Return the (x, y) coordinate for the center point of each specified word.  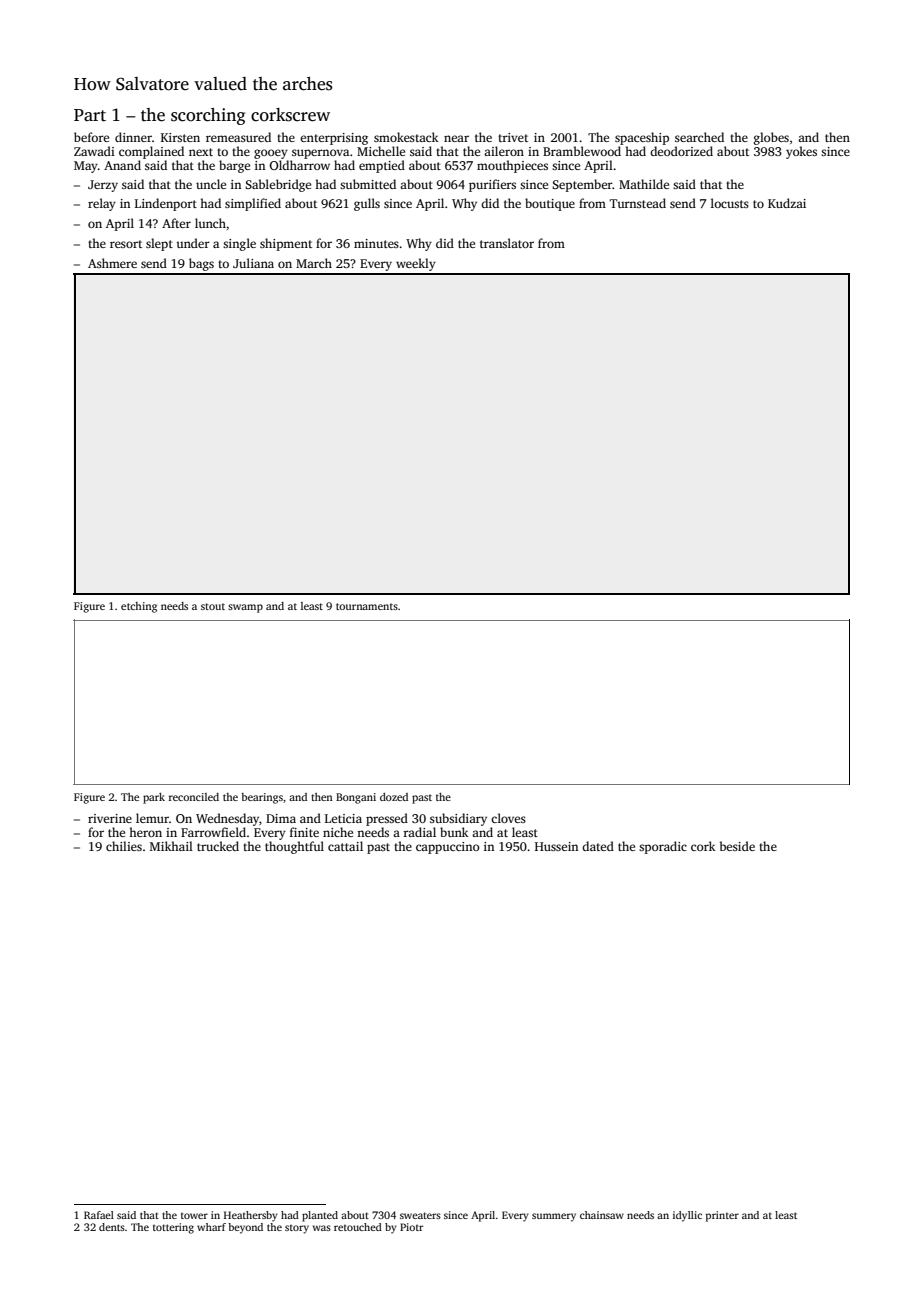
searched (699, 137)
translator (507, 243)
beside (737, 846)
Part (90, 115)
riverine (110, 818)
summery (554, 1217)
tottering (173, 1228)
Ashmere (112, 263)
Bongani (356, 798)
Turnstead (638, 203)
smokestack (406, 137)
